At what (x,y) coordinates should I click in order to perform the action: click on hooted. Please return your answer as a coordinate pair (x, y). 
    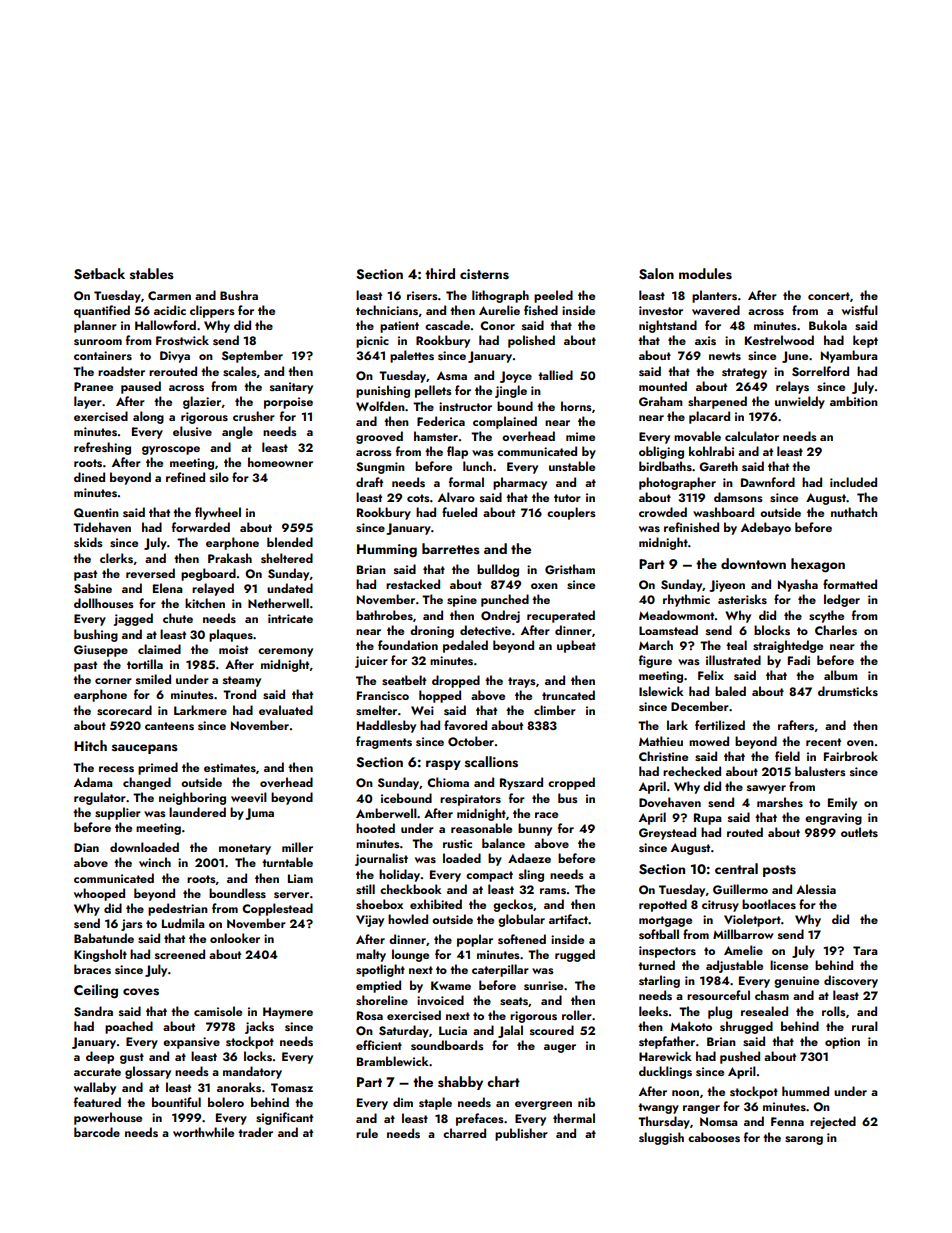
    Looking at the image, I should click on (375, 828).
